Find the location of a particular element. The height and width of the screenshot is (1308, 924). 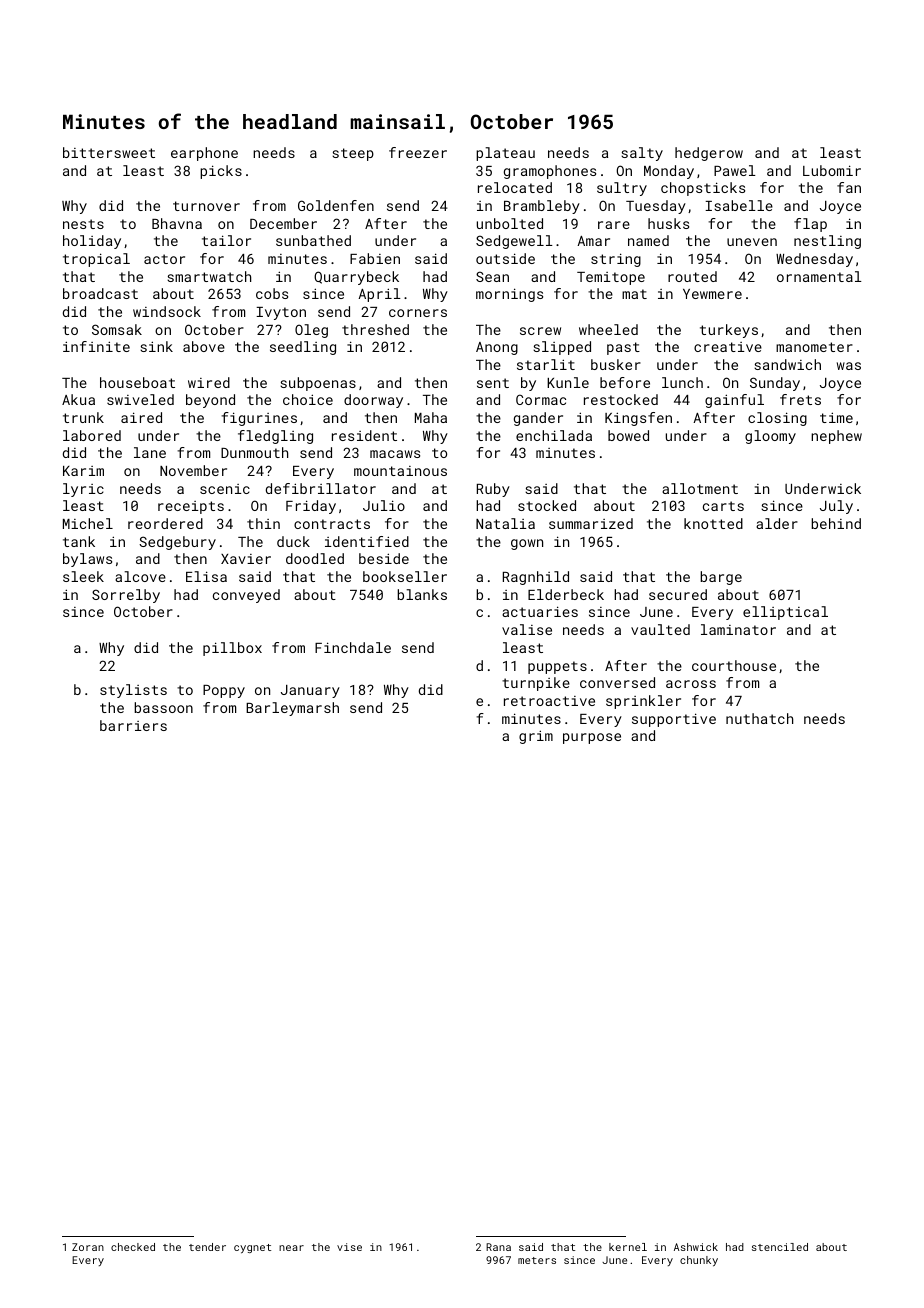

bittersweet is located at coordinates (109, 152).
